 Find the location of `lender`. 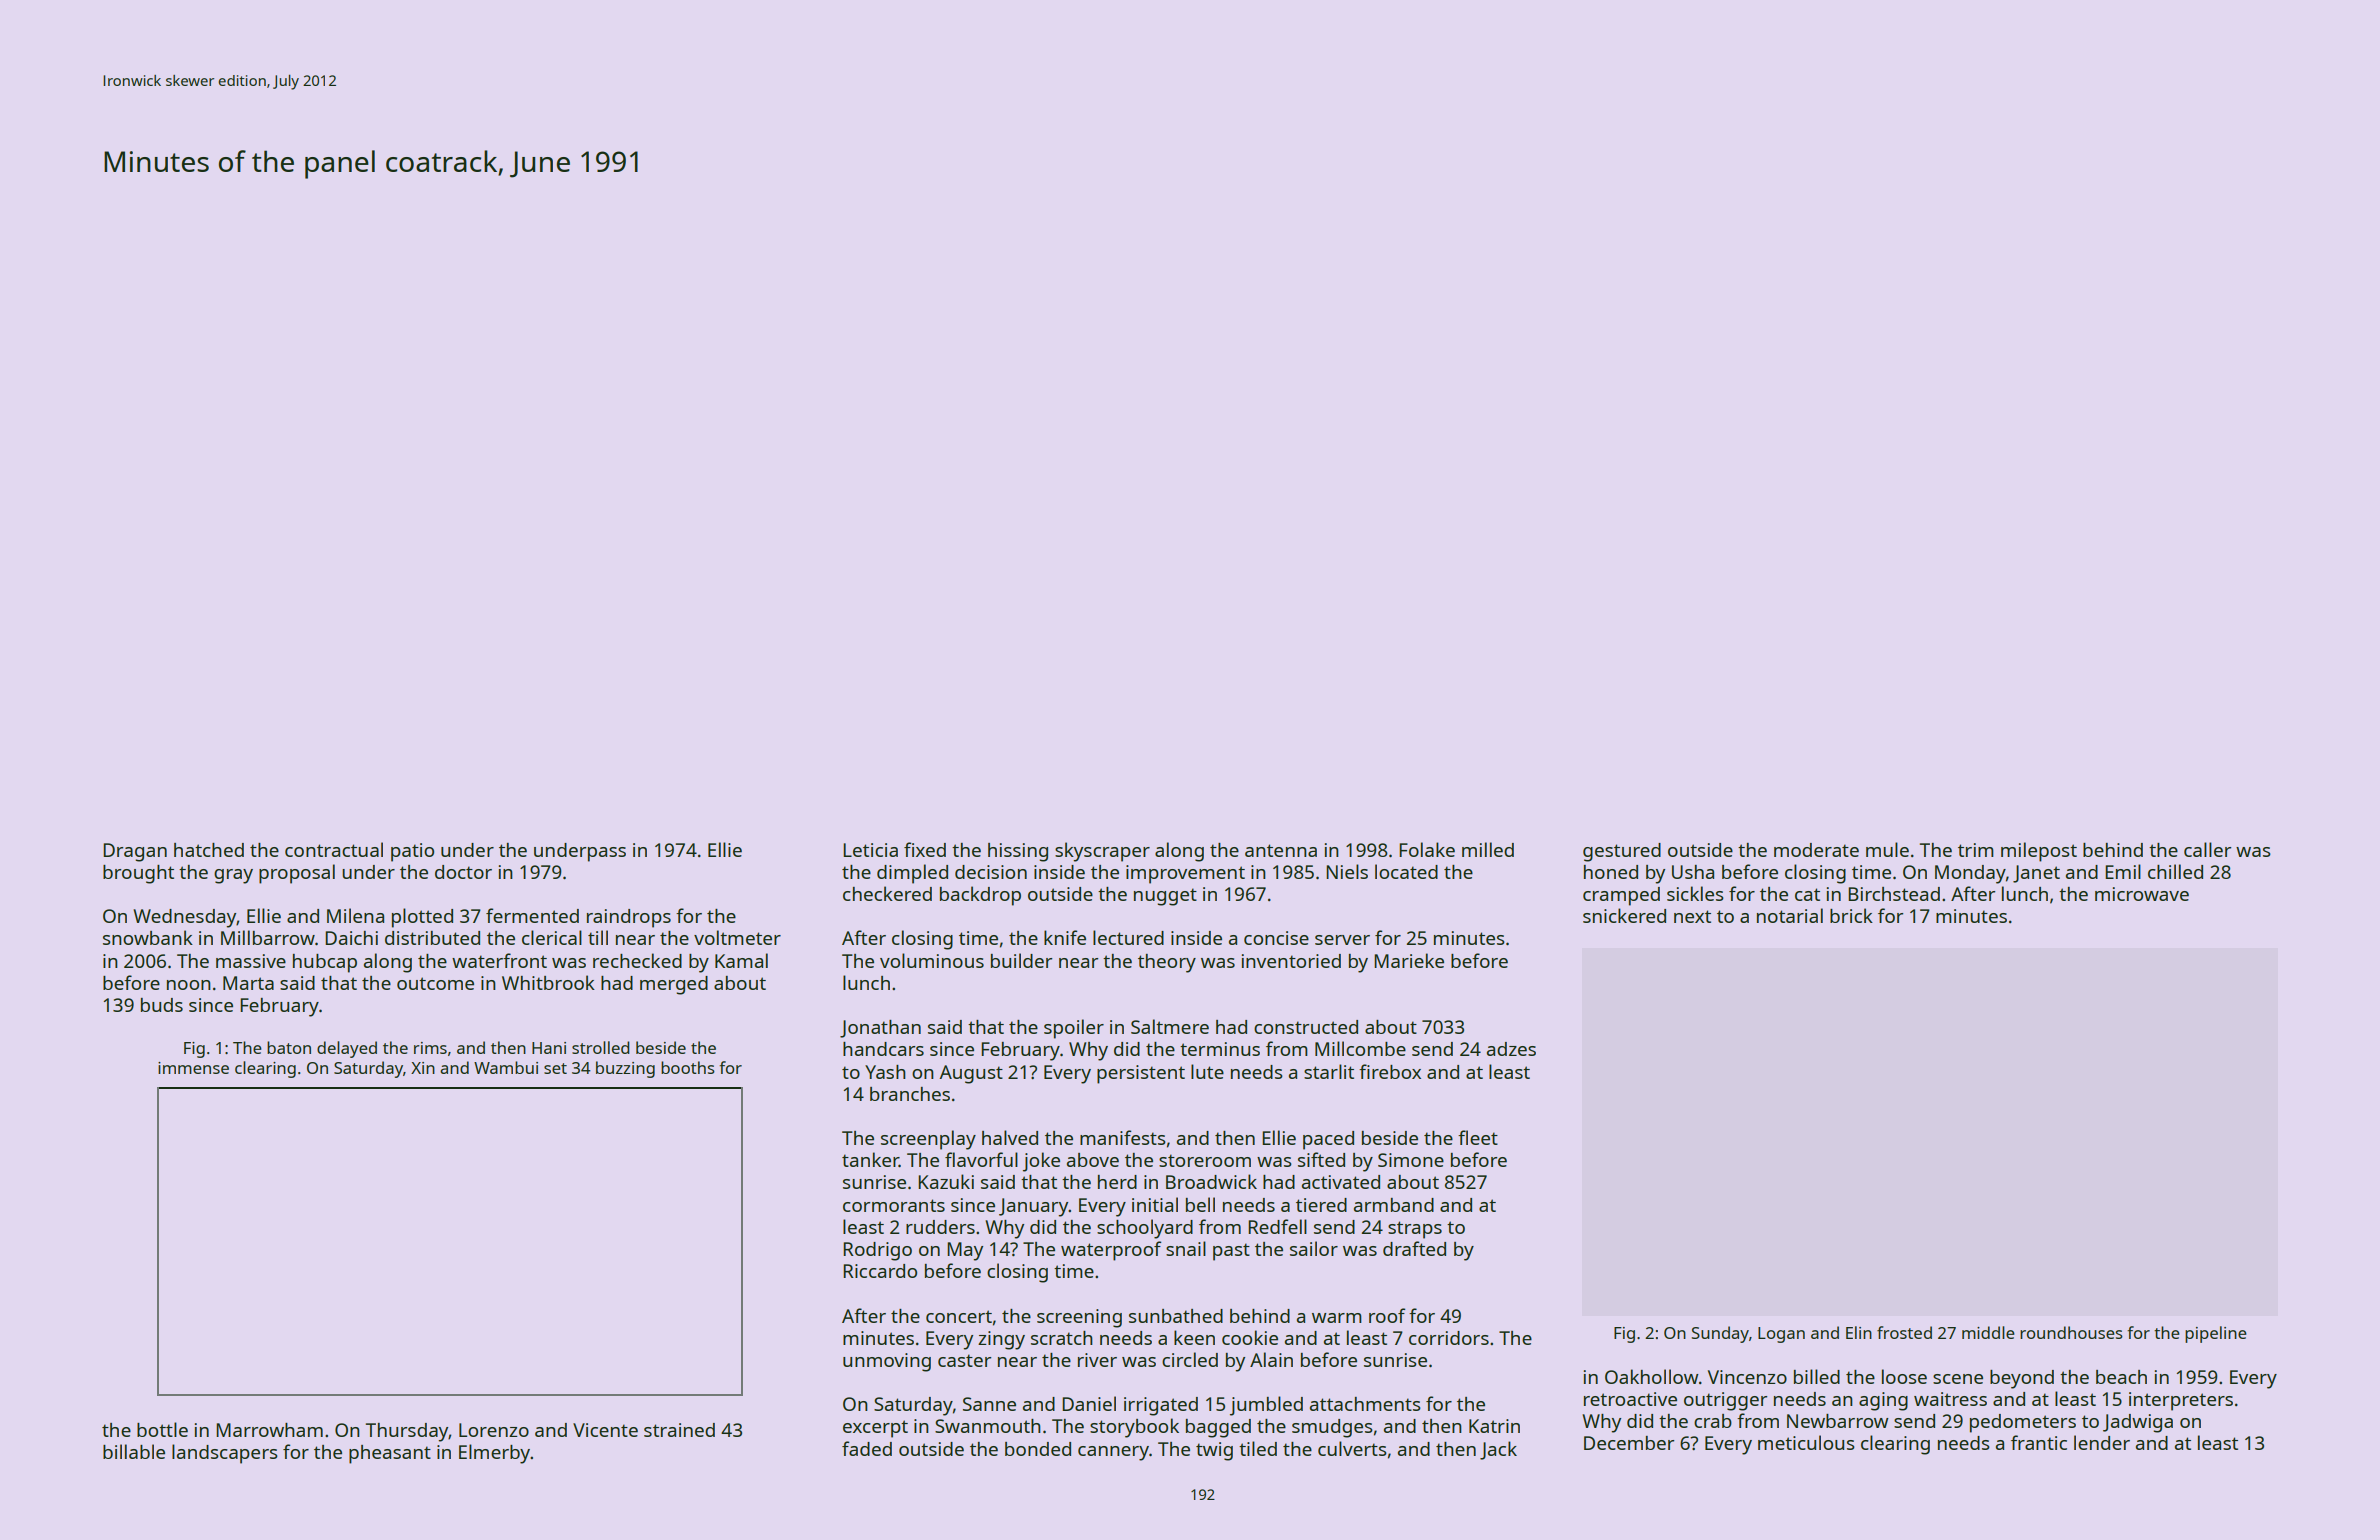

lender is located at coordinates (2102, 1442).
